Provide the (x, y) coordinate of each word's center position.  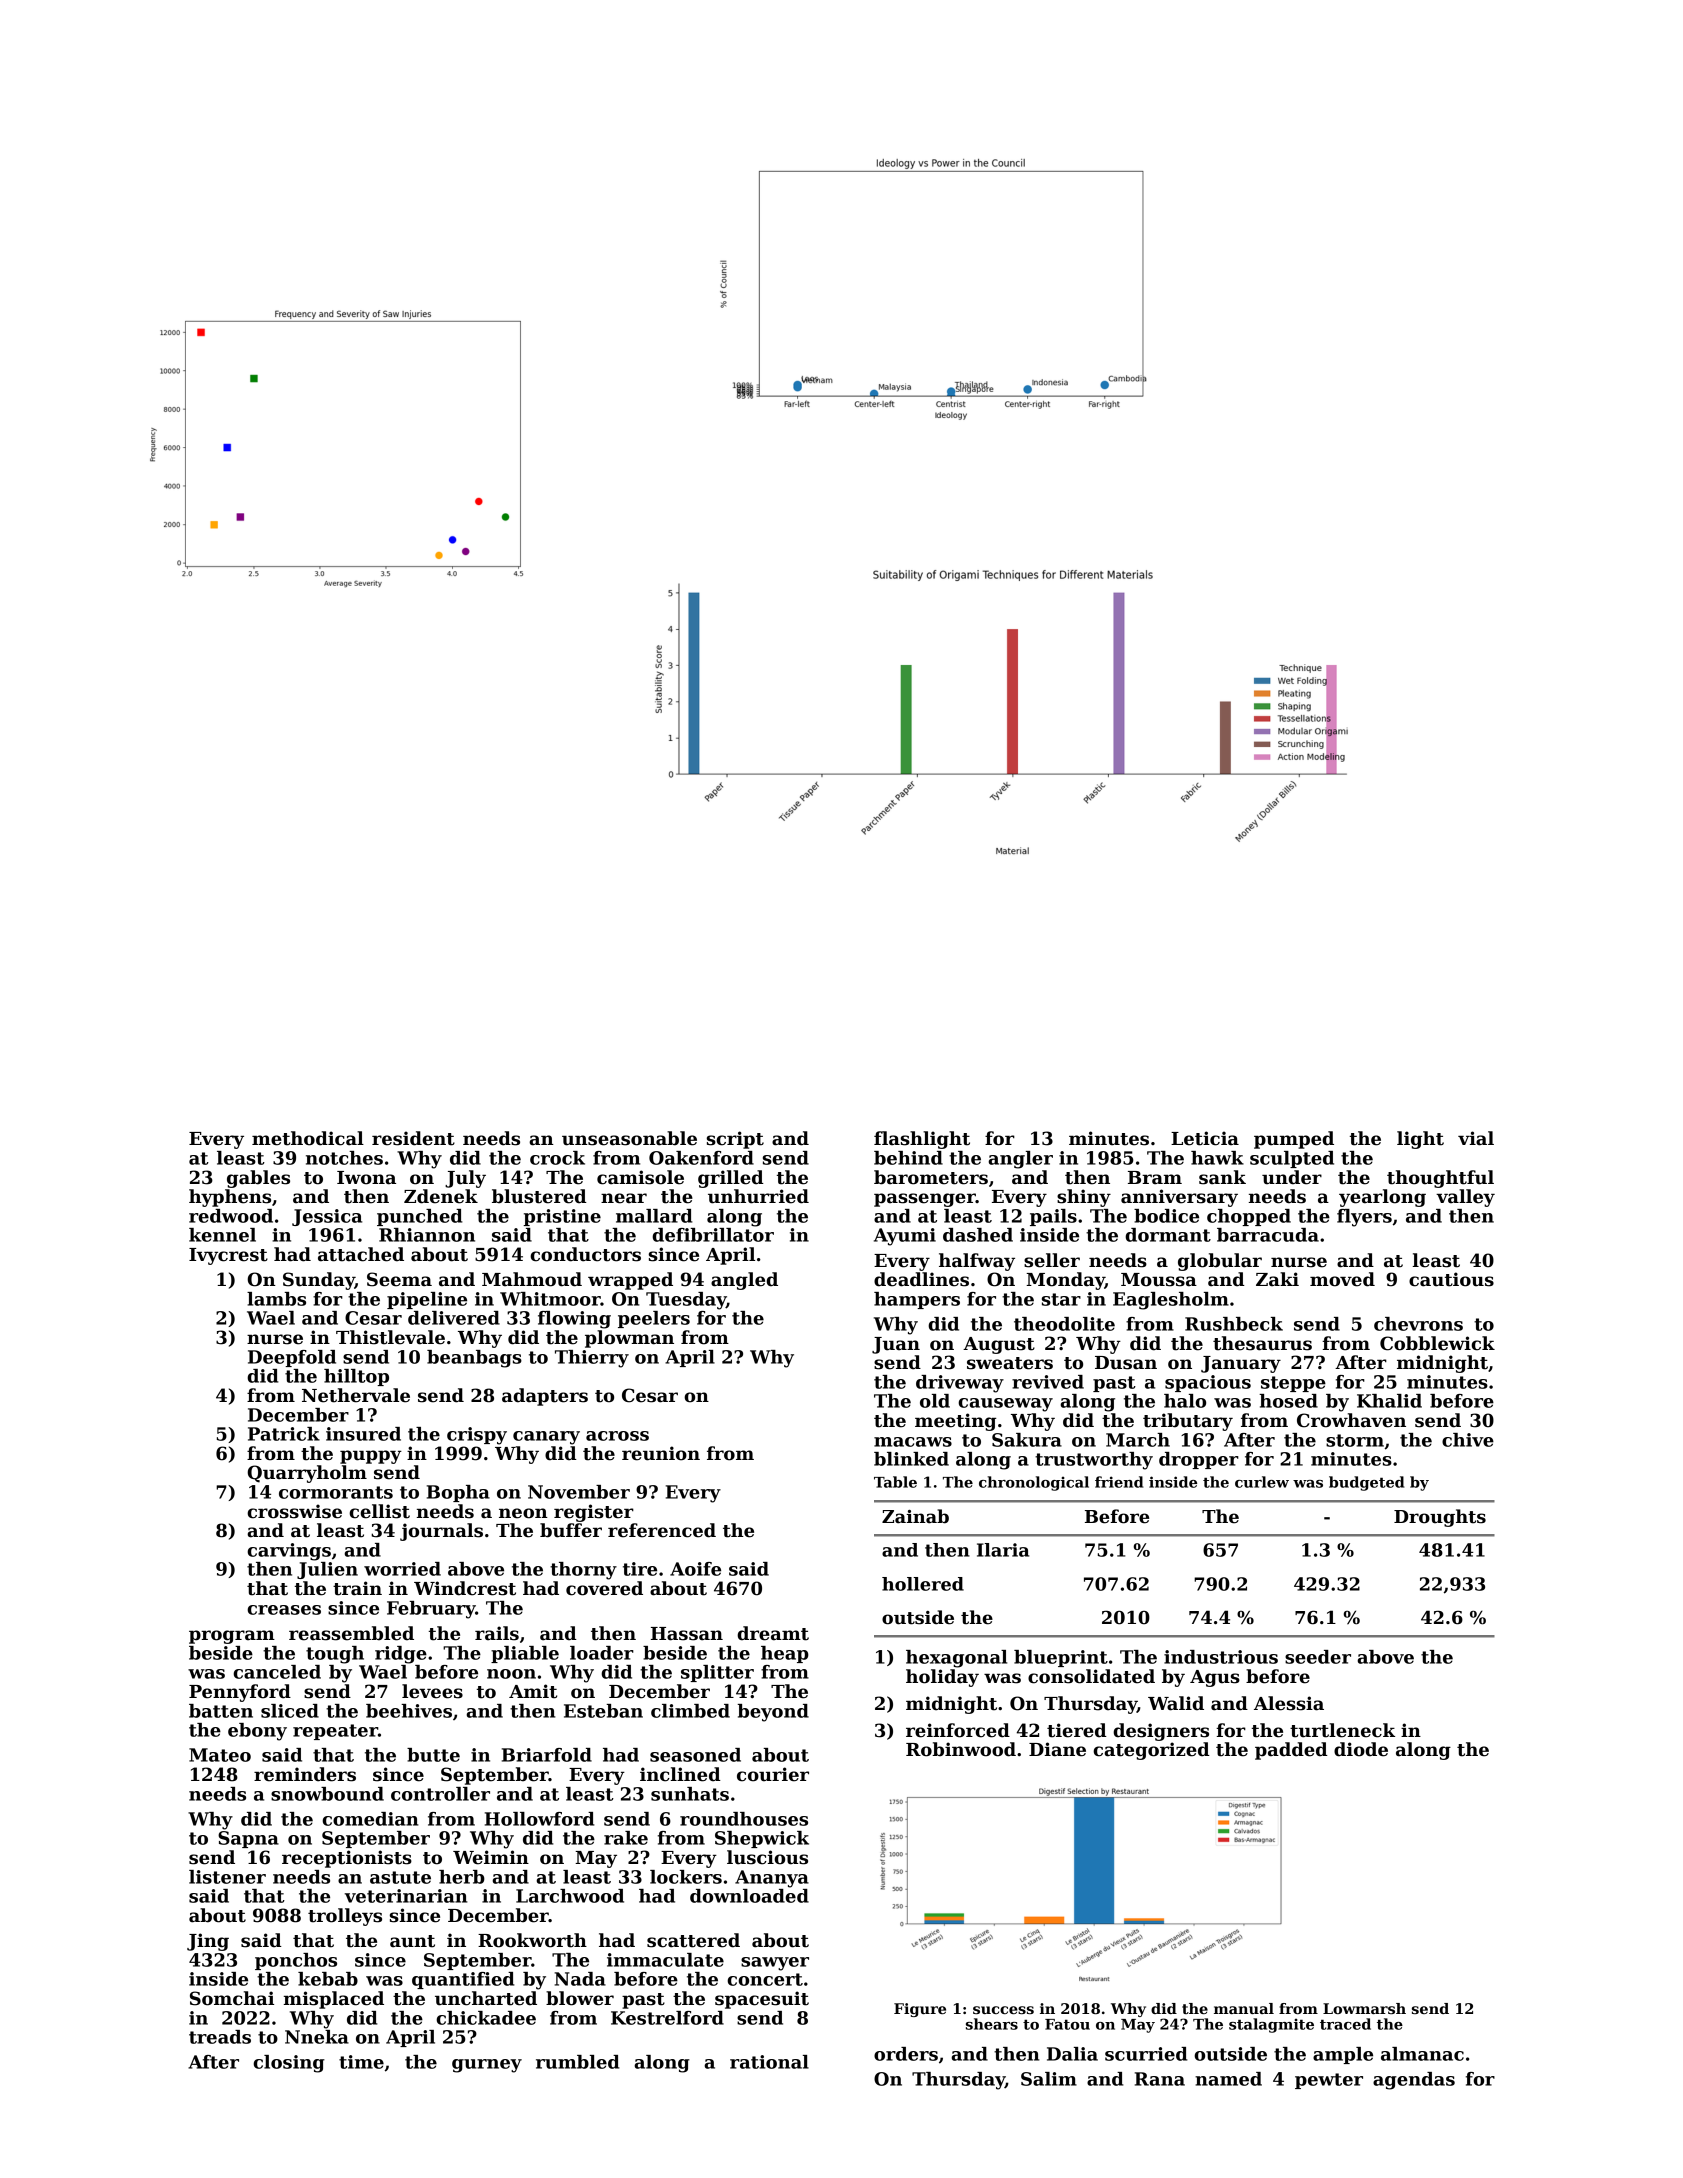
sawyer (775, 1964)
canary (546, 1438)
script (735, 1140)
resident (413, 1138)
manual (1244, 2008)
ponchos (296, 1961)
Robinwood (961, 1749)
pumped (1294, 1140)
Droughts (1440, 1518)
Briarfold (547, 1755)
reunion (661, 1453)
